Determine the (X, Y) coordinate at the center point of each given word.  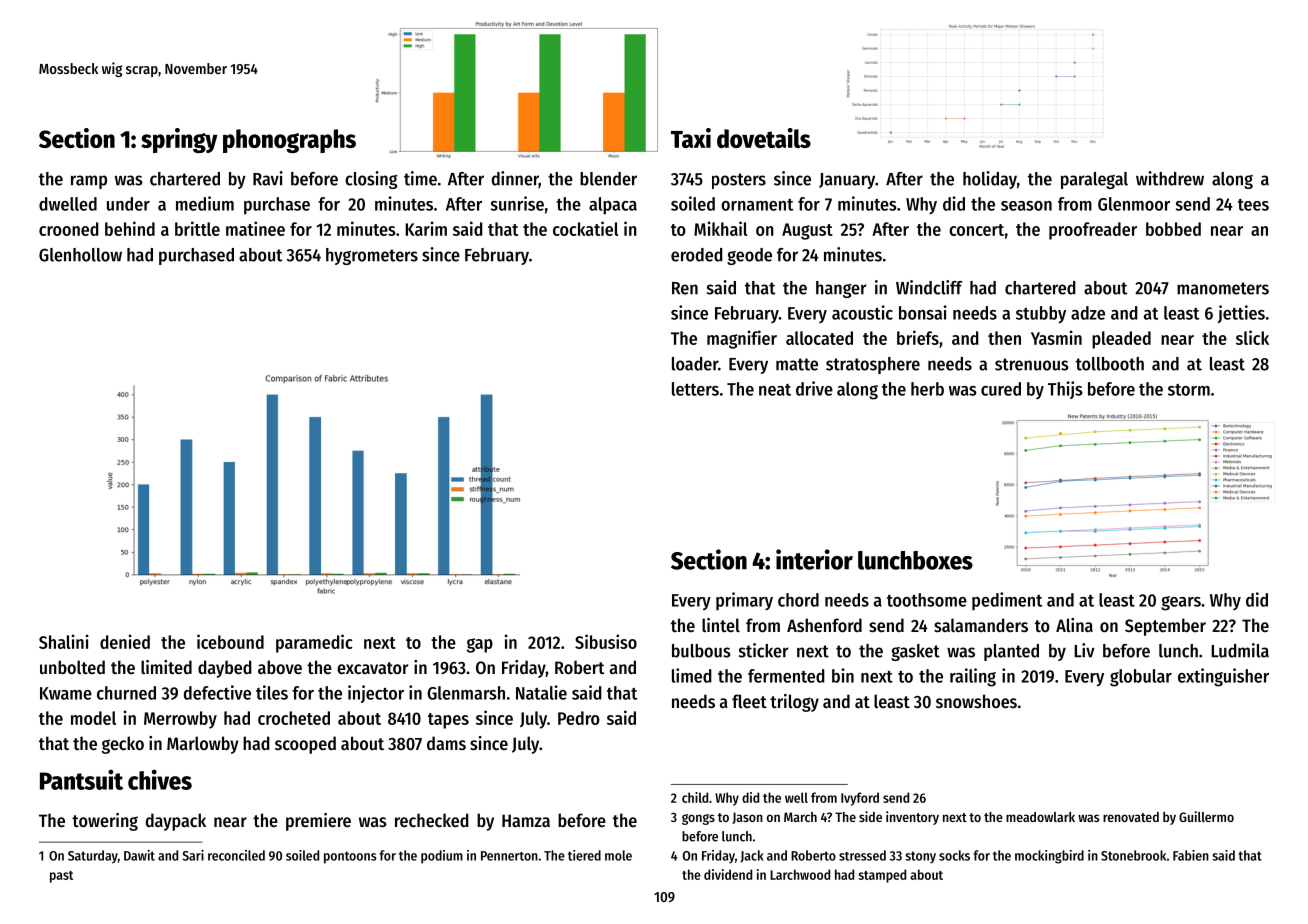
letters (695, 389)
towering (105, 822)
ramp (89, 182)
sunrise (517, 203)
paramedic (314, 643)
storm (1189, 390)
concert (976, 230)
